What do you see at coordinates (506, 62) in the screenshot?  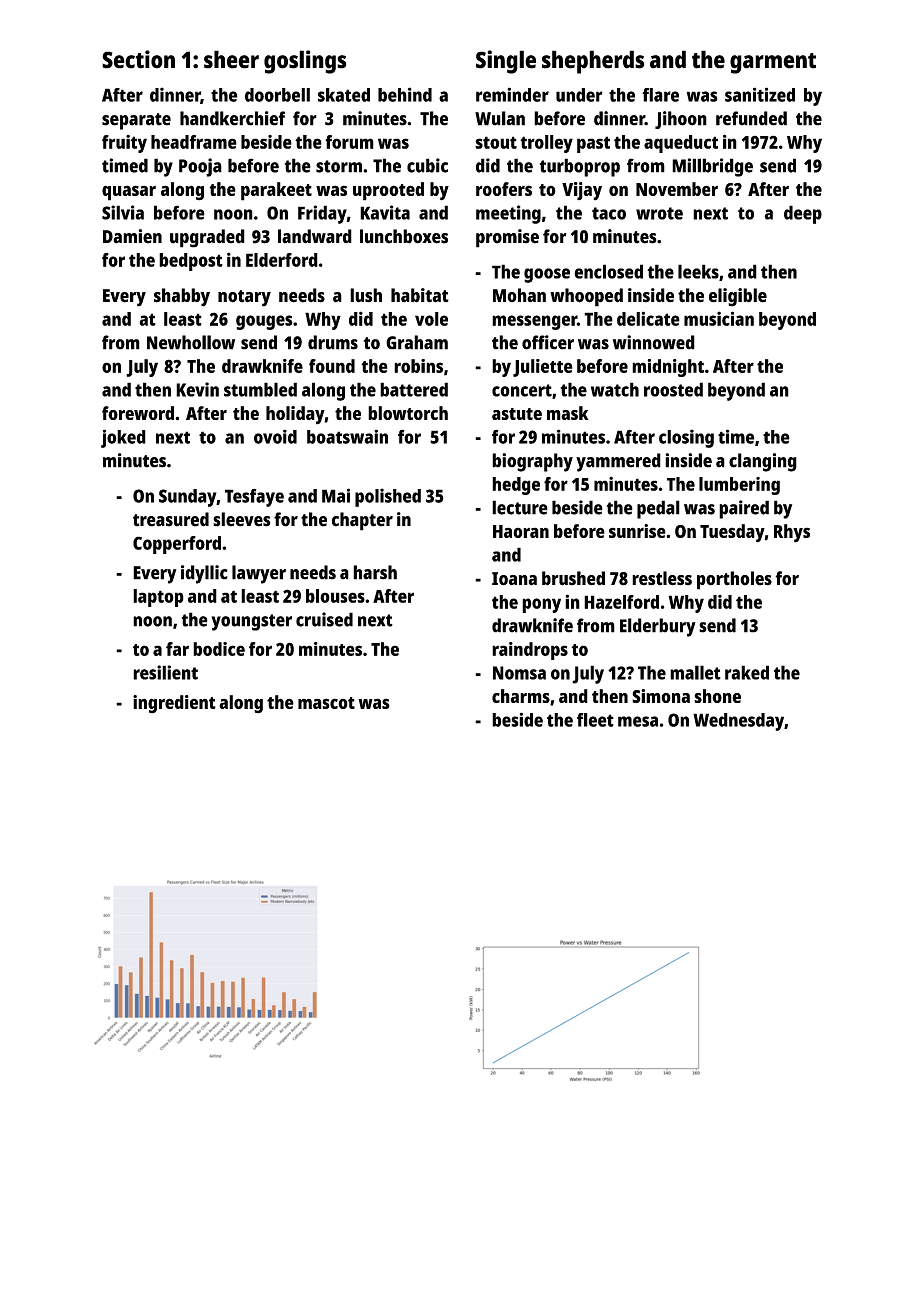 I see `Single` at bounding box center [506, 62].
